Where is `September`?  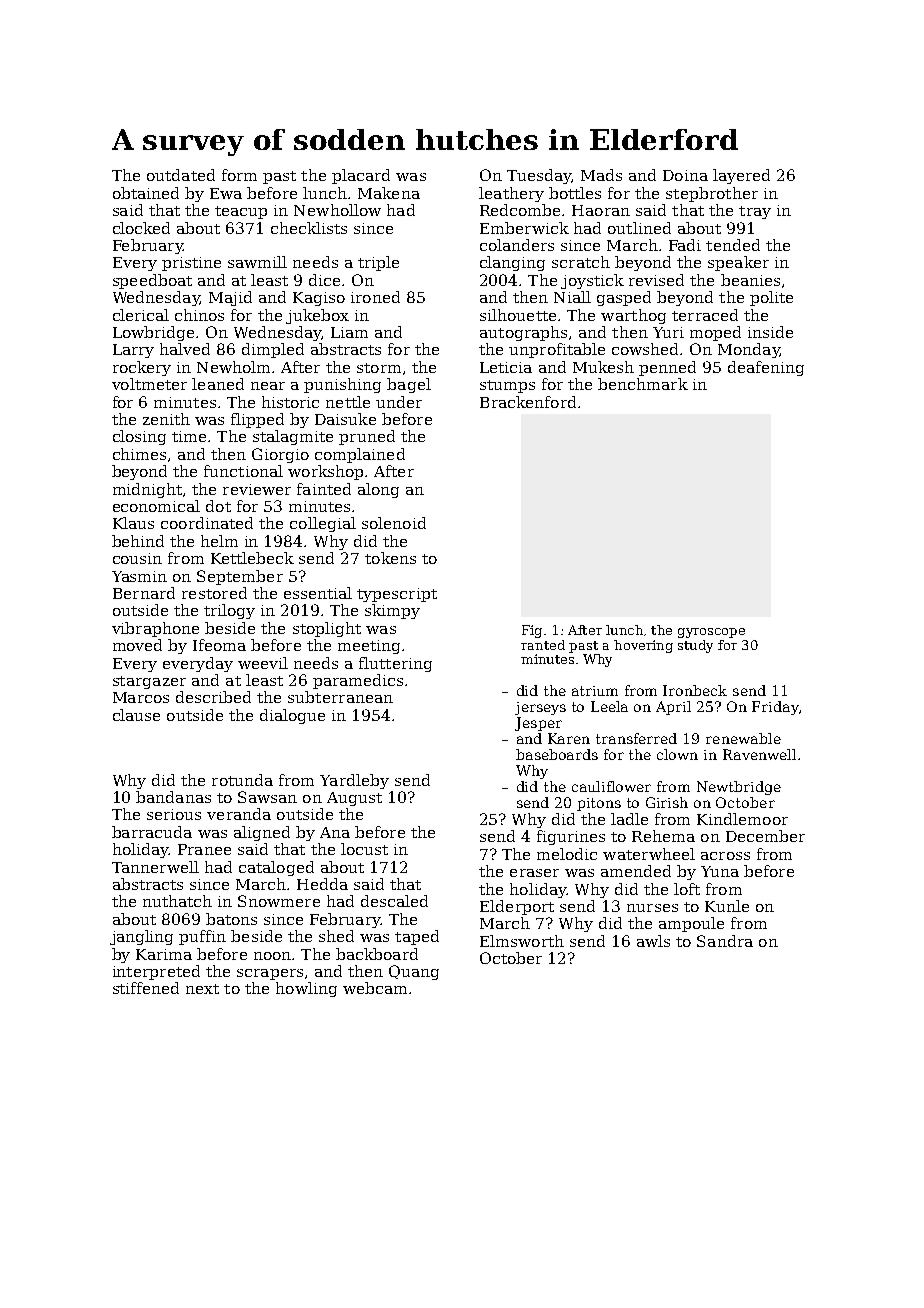
September is located at coordinates (240, 577).
